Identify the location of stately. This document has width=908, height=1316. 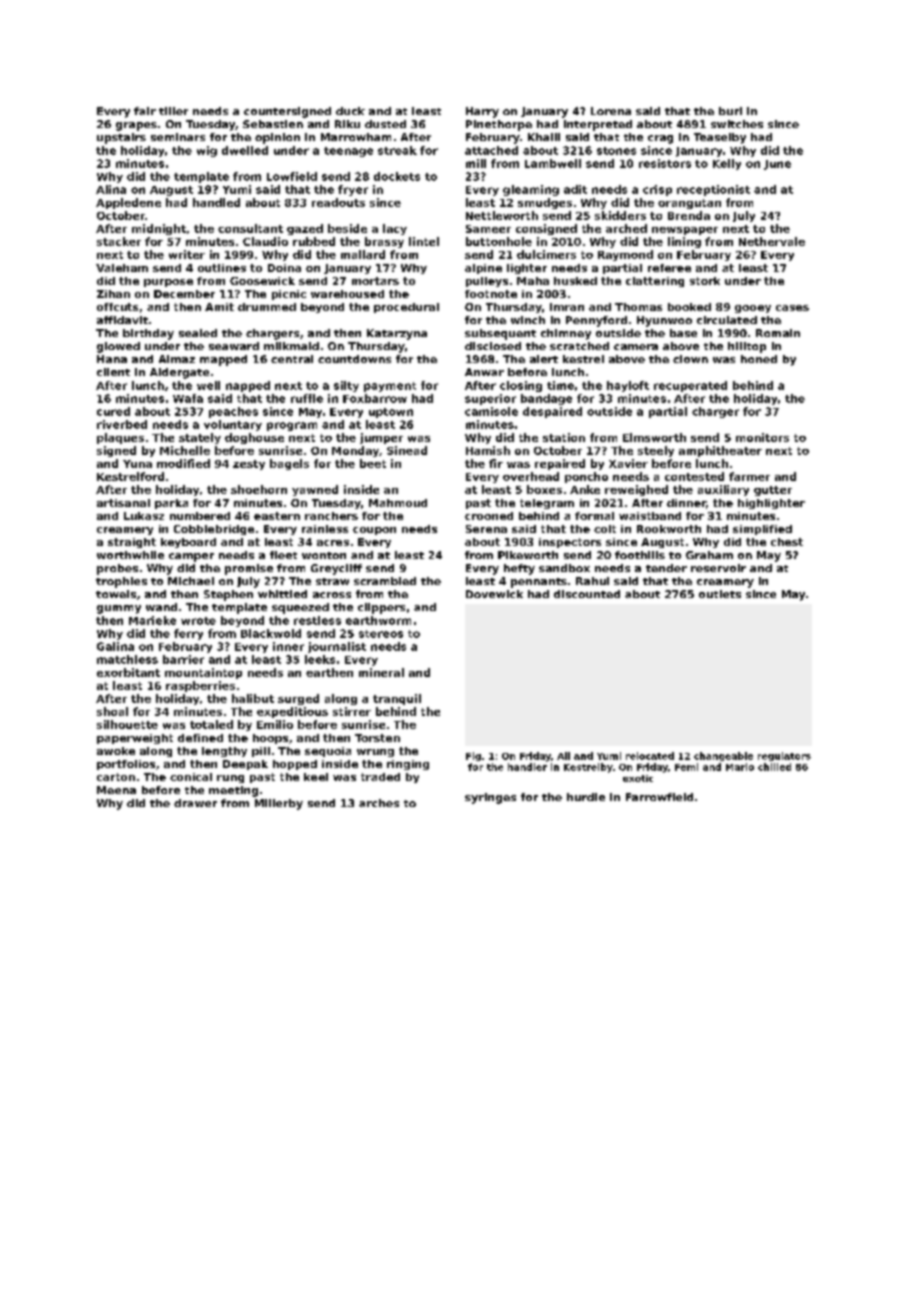
(200, 438).
